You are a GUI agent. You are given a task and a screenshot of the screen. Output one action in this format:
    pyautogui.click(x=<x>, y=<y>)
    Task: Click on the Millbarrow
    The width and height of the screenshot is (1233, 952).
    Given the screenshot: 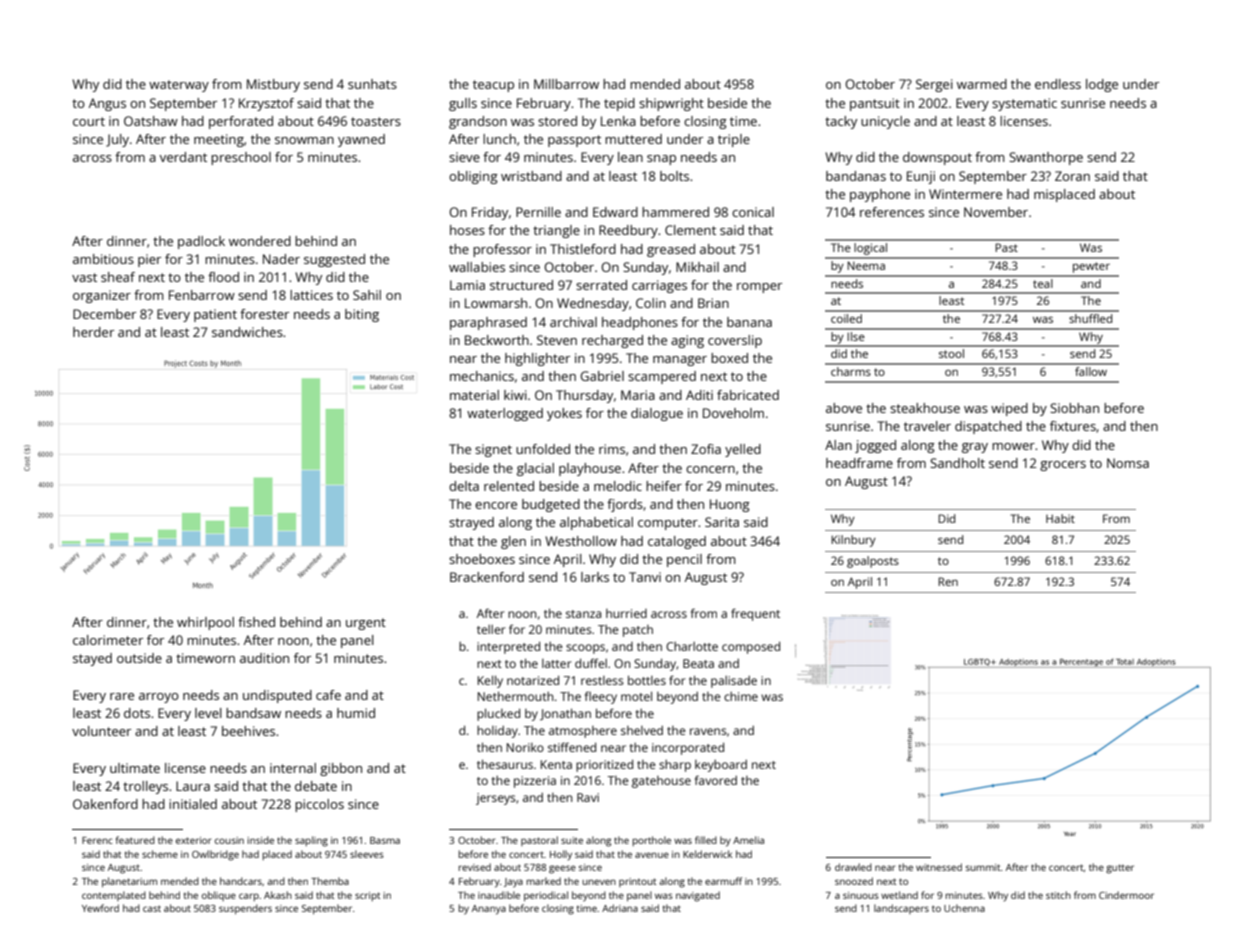 What is the action you would take?
    pyautogui.click(x=566, y=84)
